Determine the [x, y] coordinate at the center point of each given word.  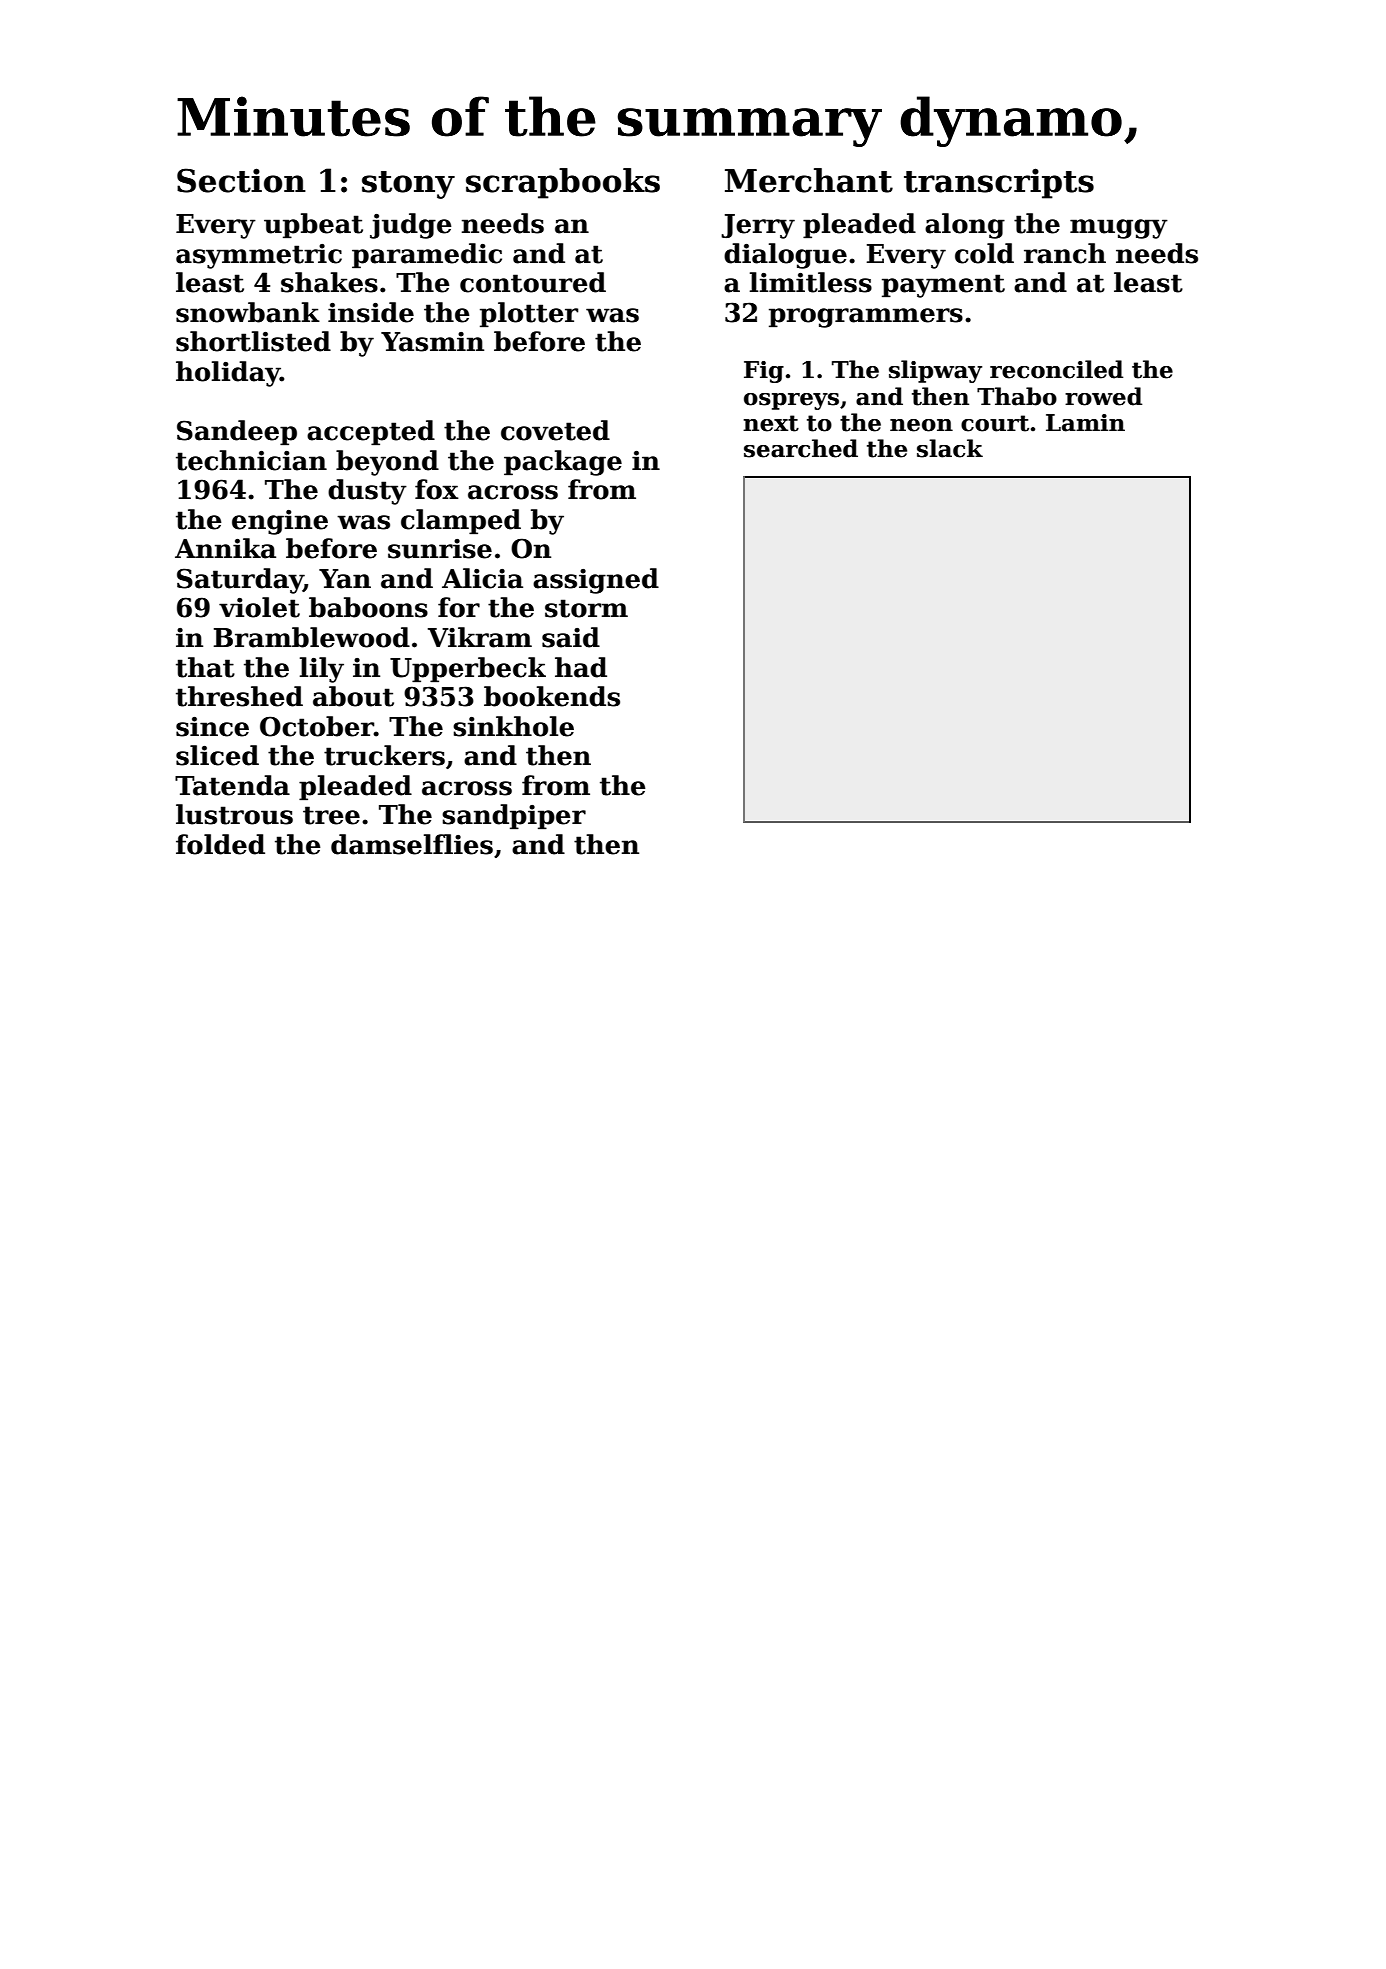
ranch [1065, 253]
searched [801, 448]
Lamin [1085, 423]
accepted [371, 433]
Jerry [758, 226]
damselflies [412, 844]
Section [241, 180]
